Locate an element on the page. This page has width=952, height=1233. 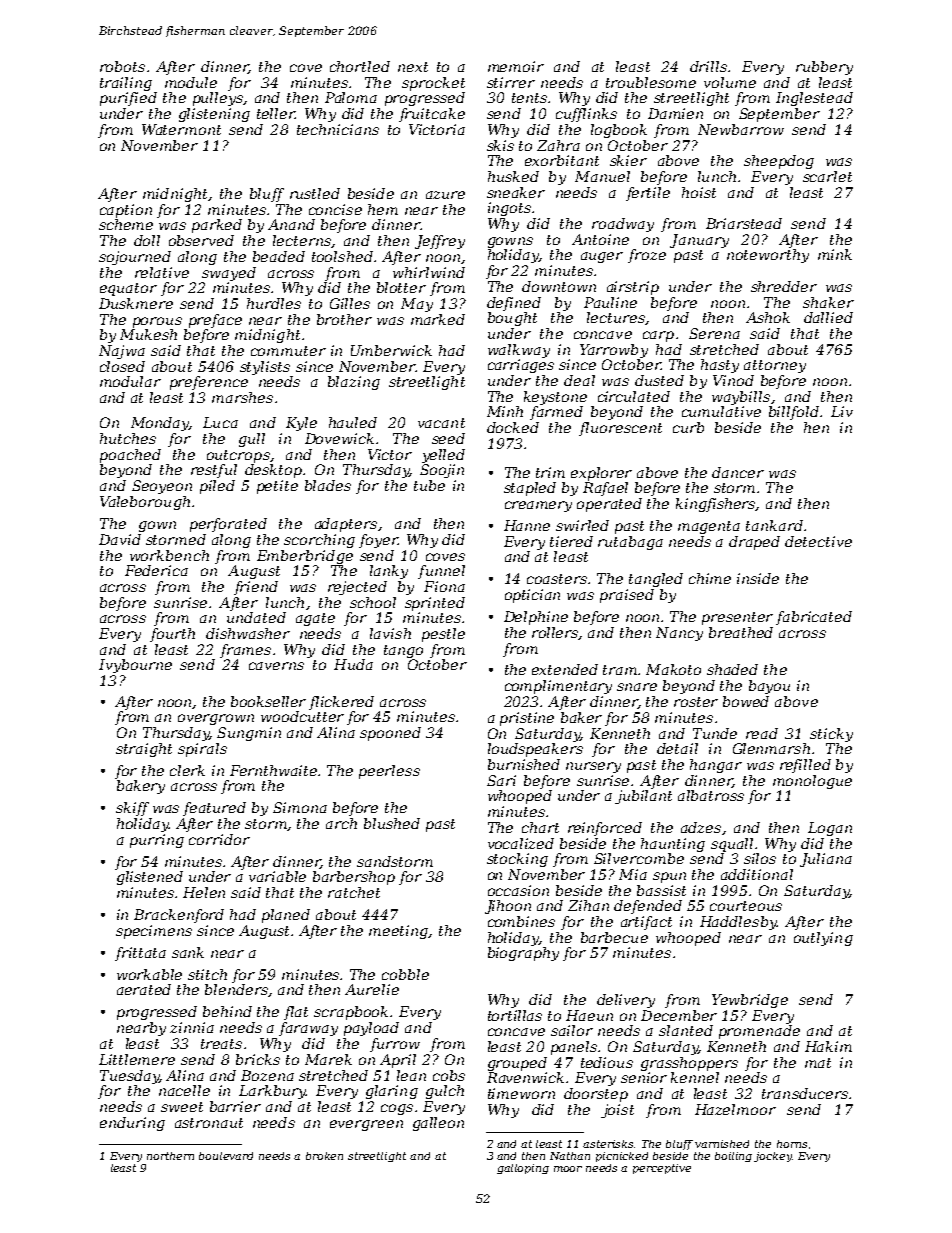
Soojin is located at coordinates (442, 471).
